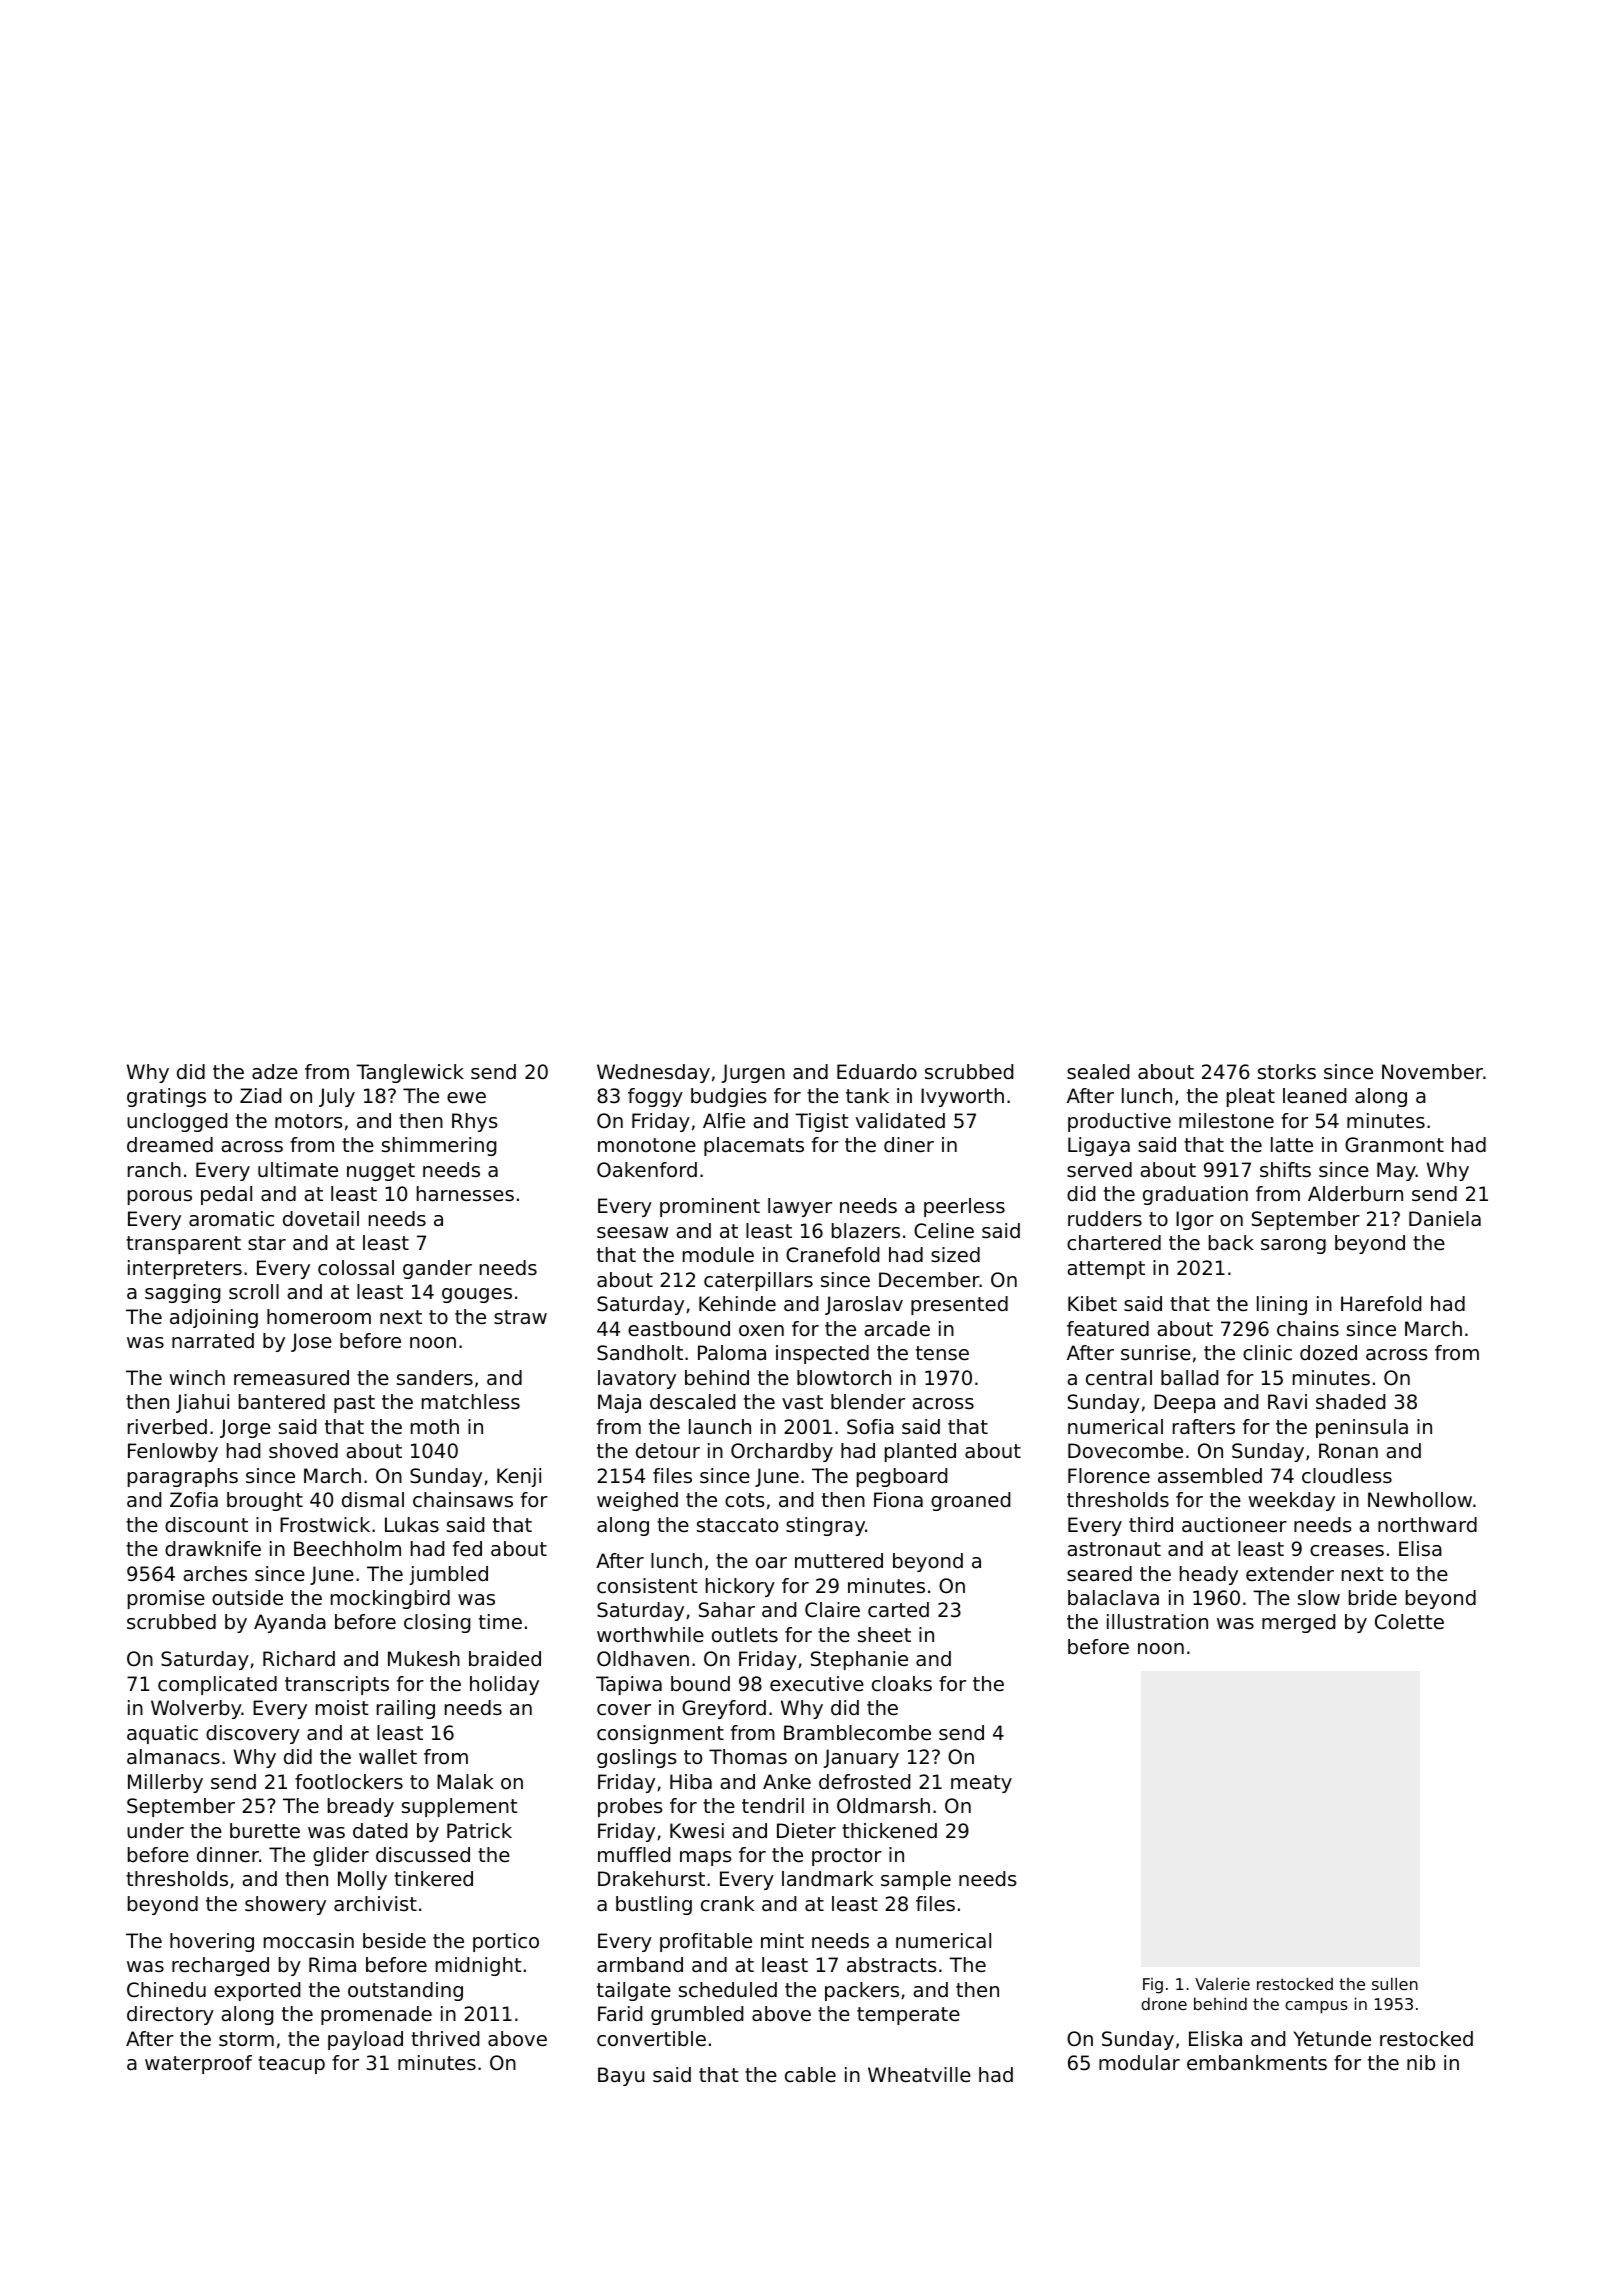 This screenshot has width=1620, height=2292. What do you see at coordinates (365, 2040) in the screenshot?
I see `payload` at bounding box center [365, 2040].
